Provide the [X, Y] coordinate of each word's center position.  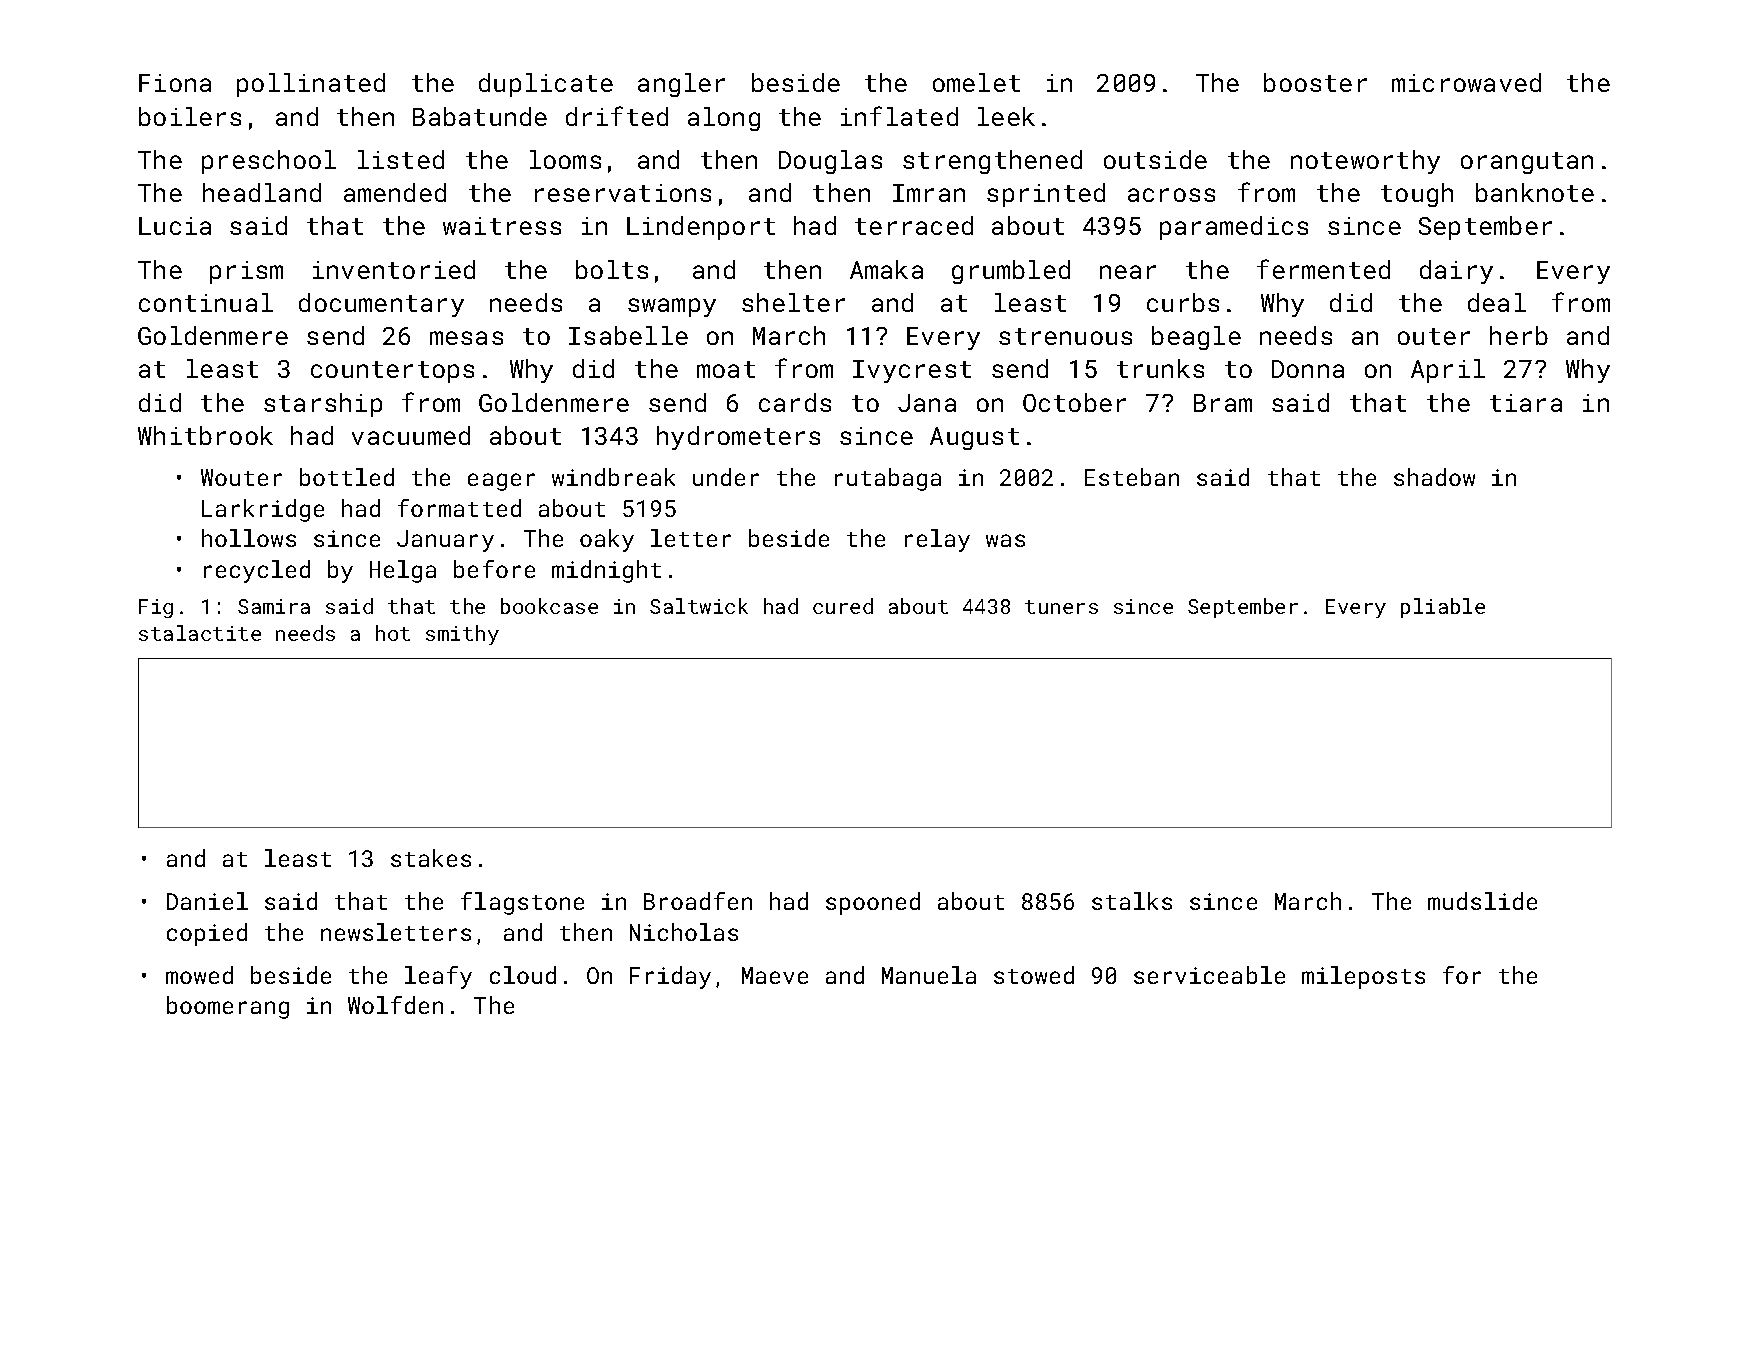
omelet [976, 82]
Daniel [207, 901]
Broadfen [698, 901]
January [445, 541]
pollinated [311, 85]
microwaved [1466, 82]
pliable [1443, 608]
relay [937, 540]
